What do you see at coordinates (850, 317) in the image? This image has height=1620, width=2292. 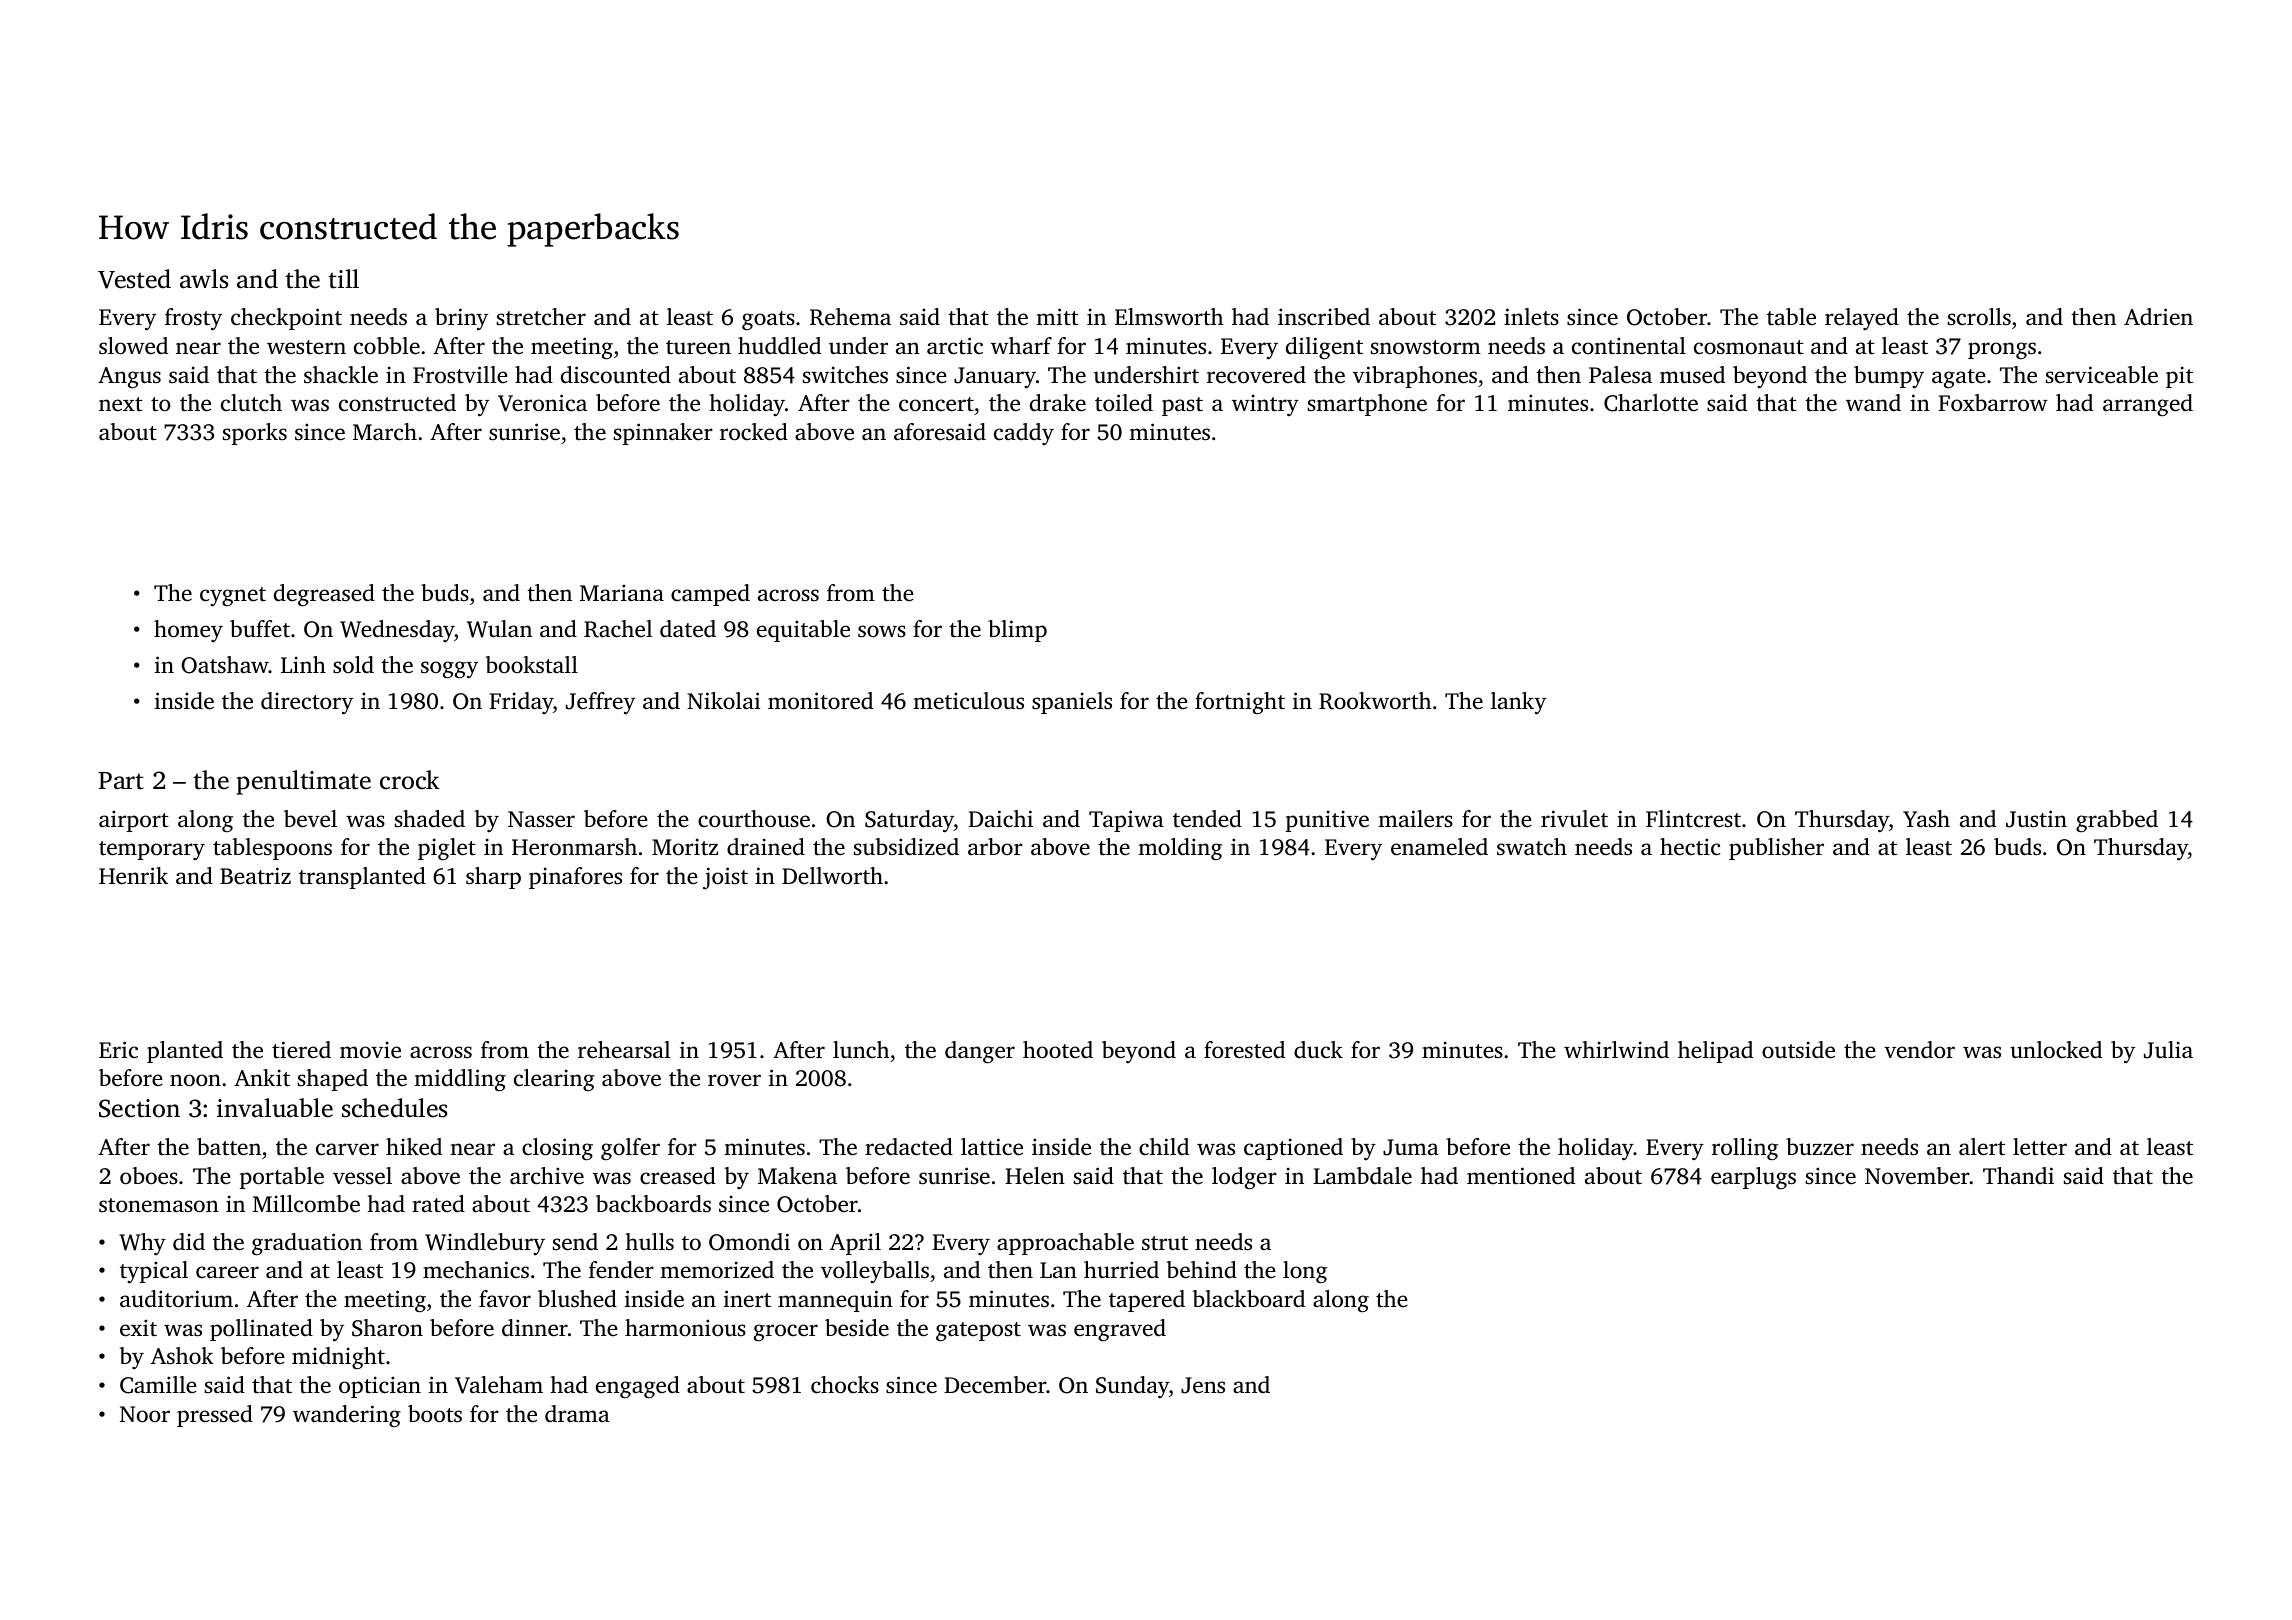 I see `Rehema` at bounding box center [850, 317].
